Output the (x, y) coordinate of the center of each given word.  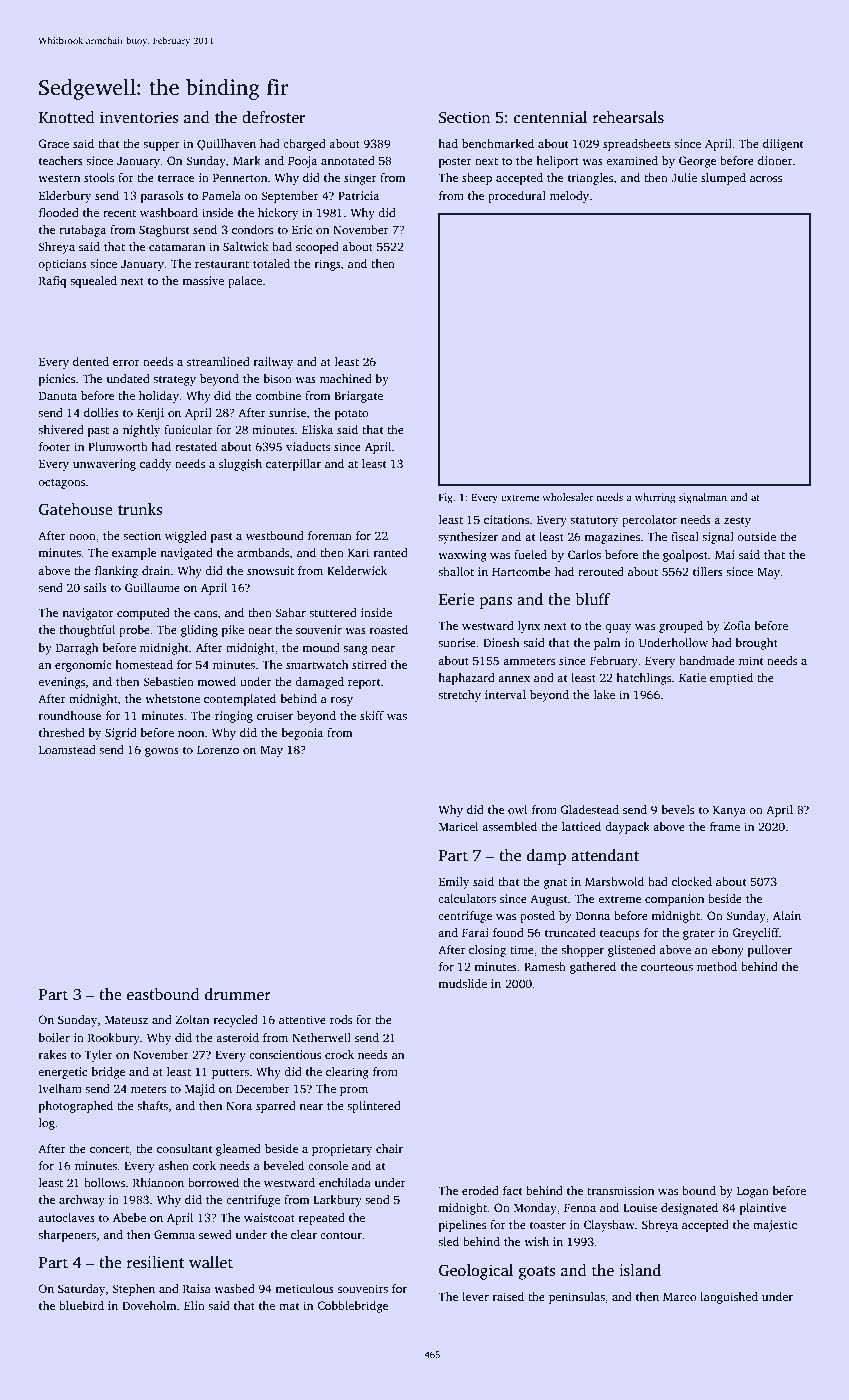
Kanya (729, 811)
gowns (162, 752)
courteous (667, 967)
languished (729, 1298)
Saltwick (245, 246)
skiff (372, 715)
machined (346, 378)
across (766, 179)
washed (234, 1288)
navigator (88, 614)
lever (475, 1296)
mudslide (462, 983)
